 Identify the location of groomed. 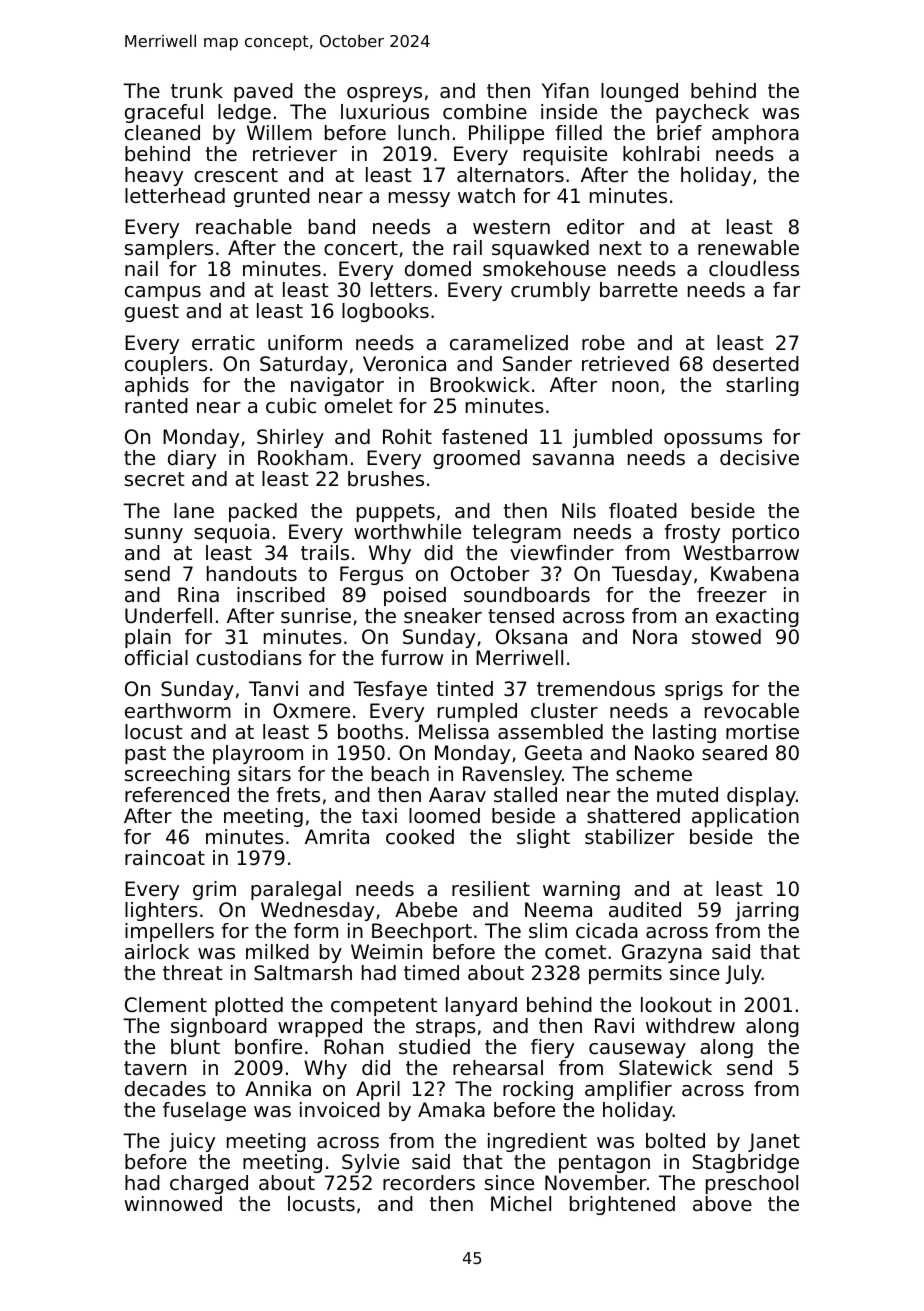
(476, 459).
